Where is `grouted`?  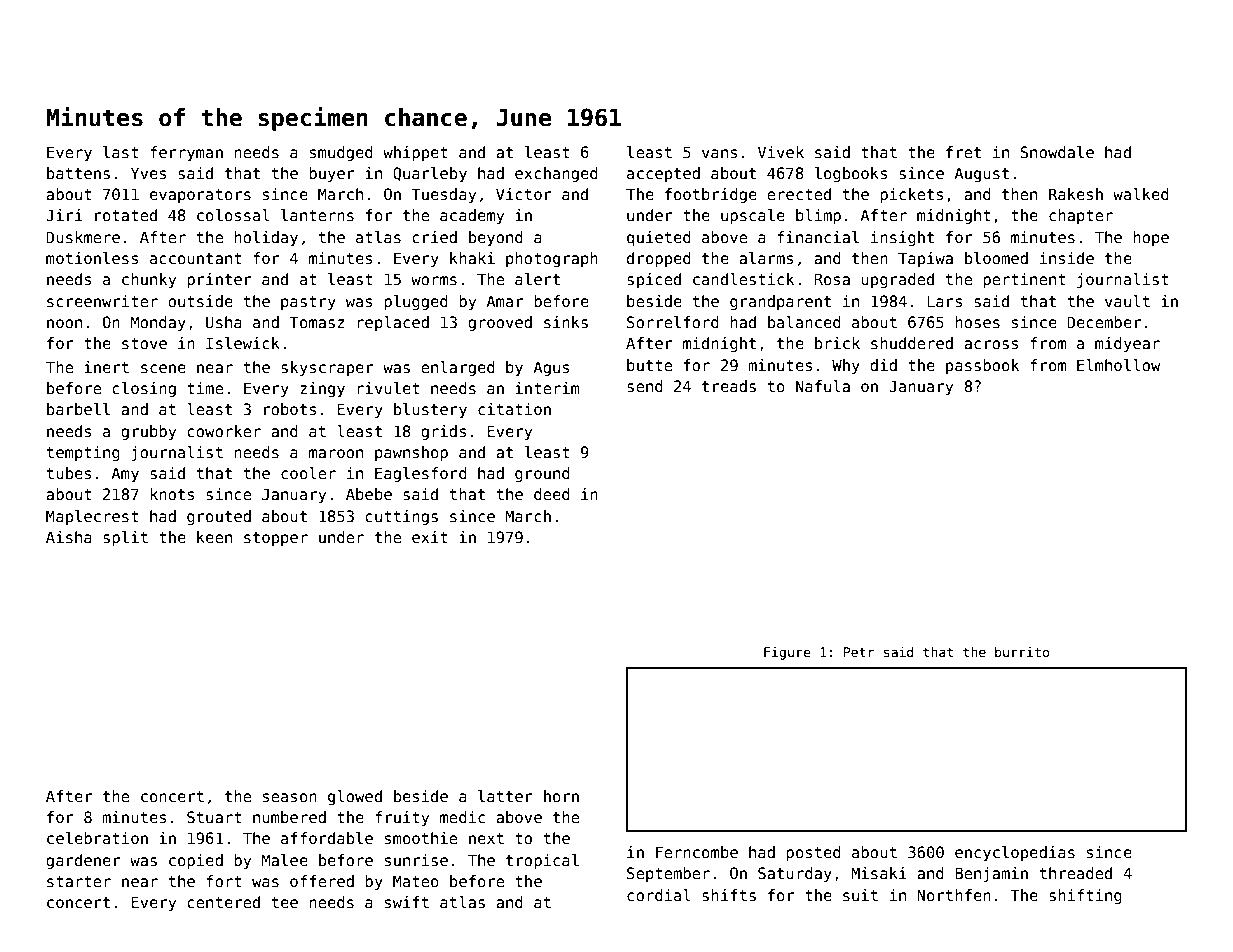
grouted is located at coordinates (219, 517).
